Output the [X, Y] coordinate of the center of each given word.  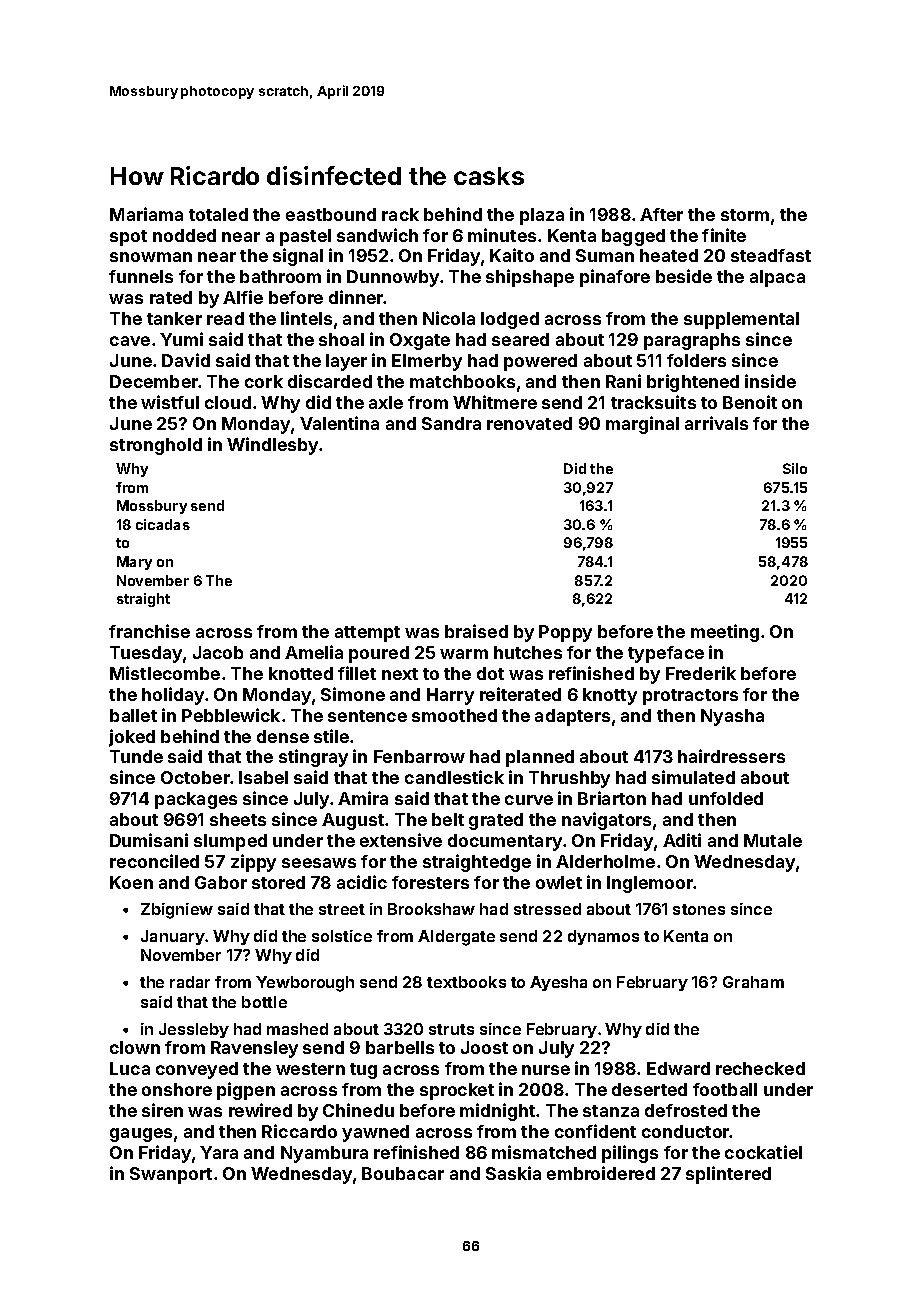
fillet [357, 673]
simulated [693, 777]
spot [128, 238]
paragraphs [692, 341]
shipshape [530, 278]
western [310, 1069]
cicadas [163, 524]
